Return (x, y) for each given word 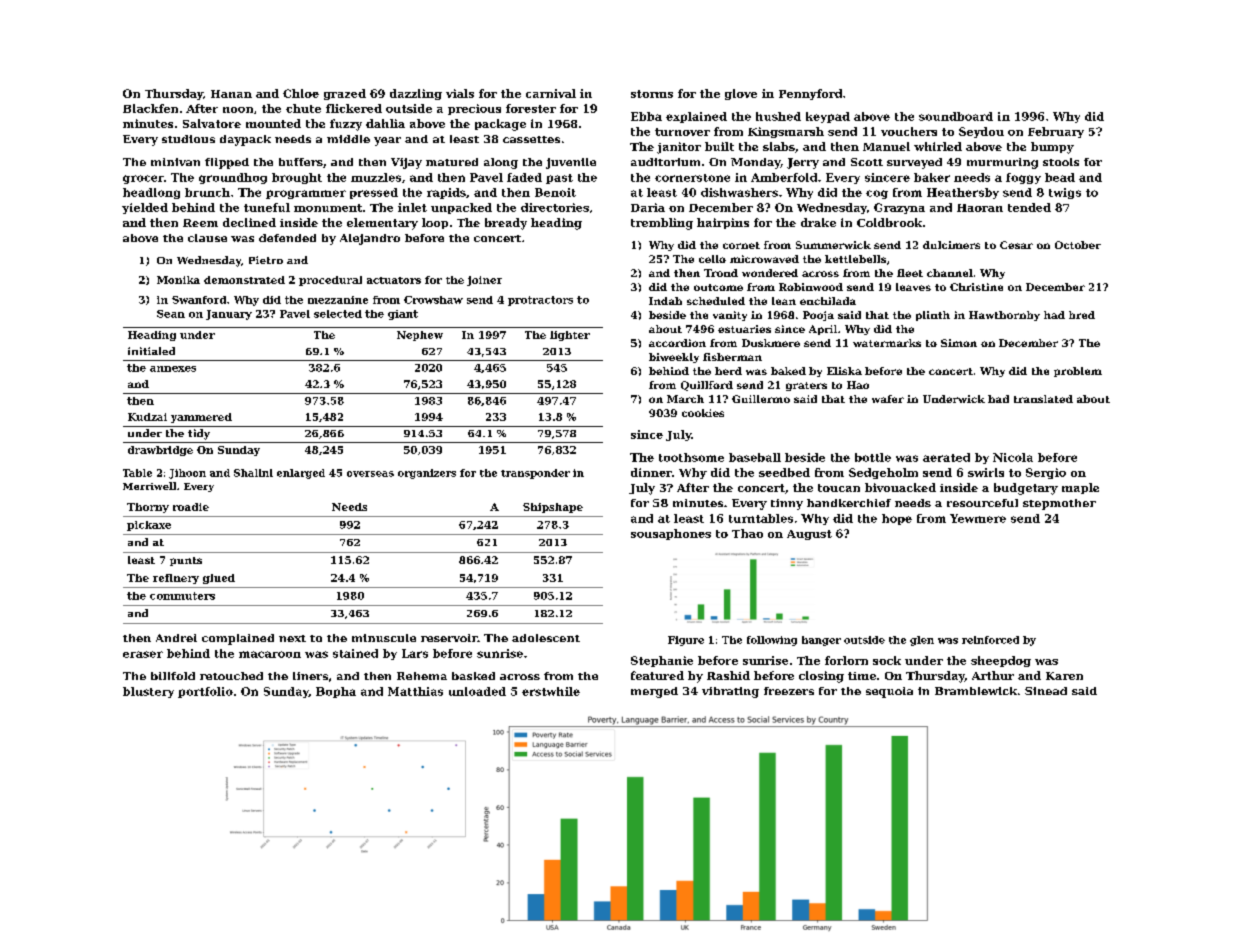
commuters (182, 596)
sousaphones (671, 534)
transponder (535, 474)
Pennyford (810, 94)
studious (188, 139)
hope (897, 519)
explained (696, 117)
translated (1043, 399)
